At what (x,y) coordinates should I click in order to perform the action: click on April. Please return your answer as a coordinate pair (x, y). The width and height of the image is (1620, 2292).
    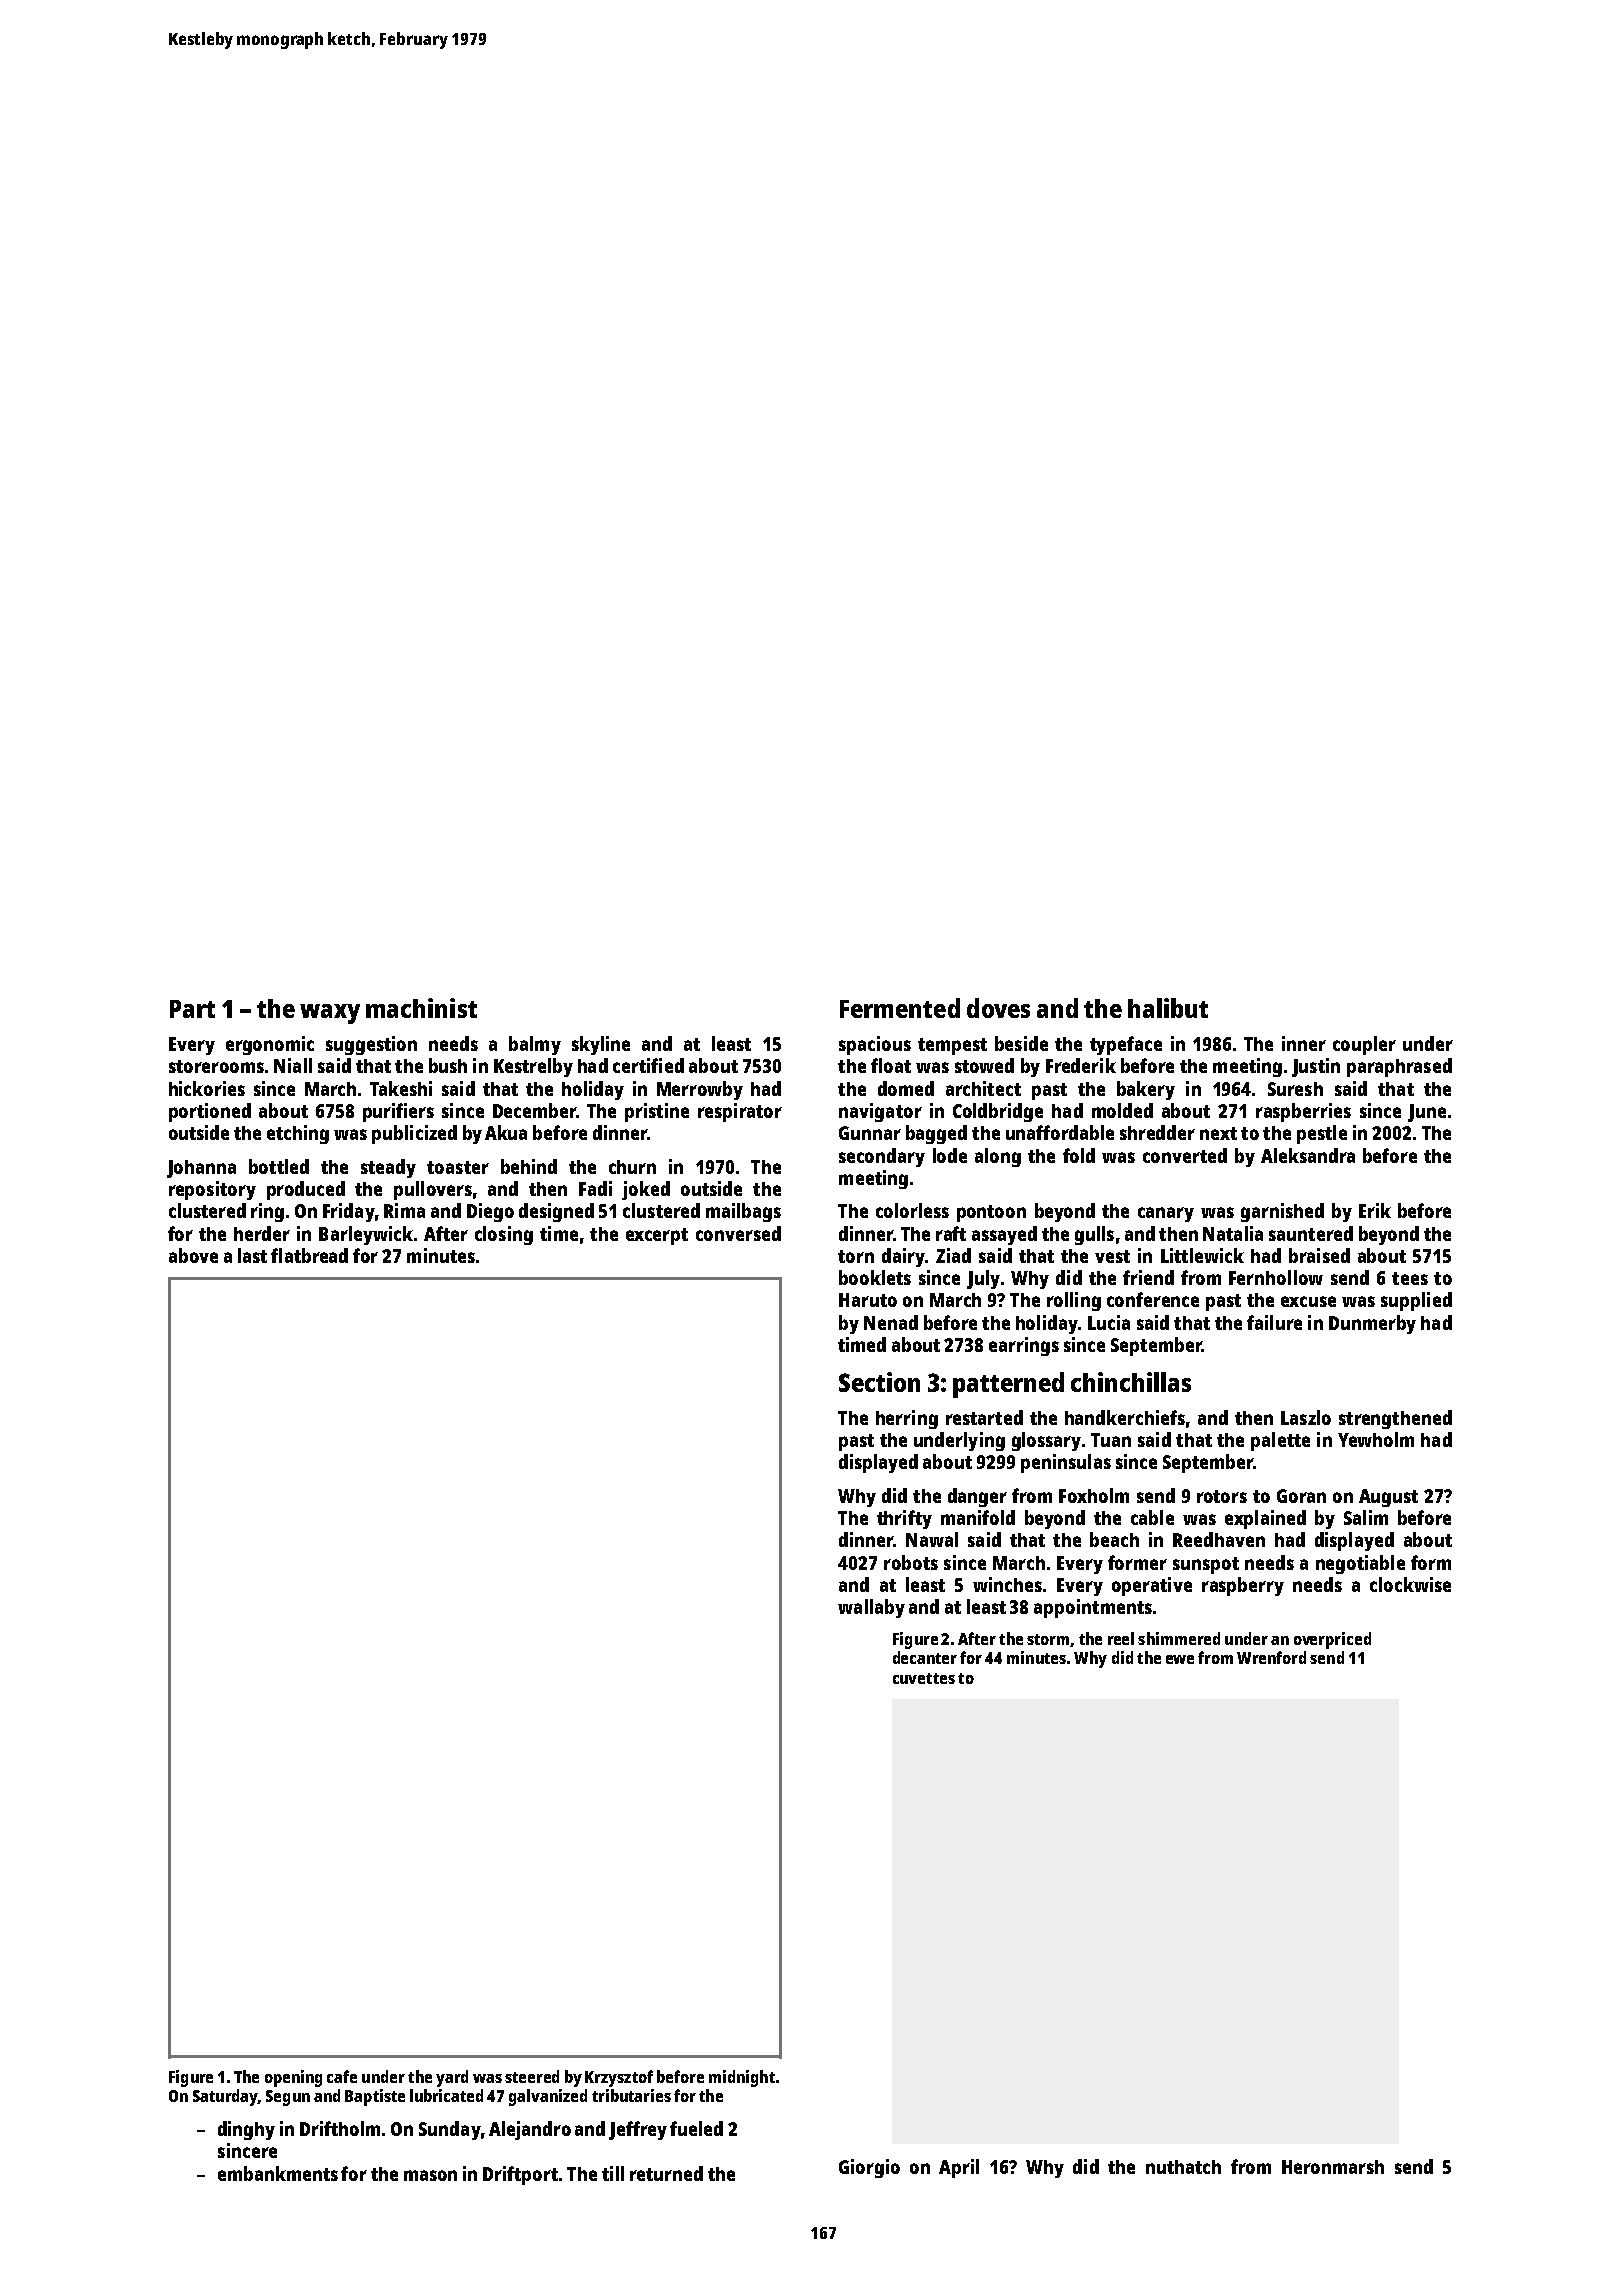
    Looking at the image, I should click on (959, 2168).
